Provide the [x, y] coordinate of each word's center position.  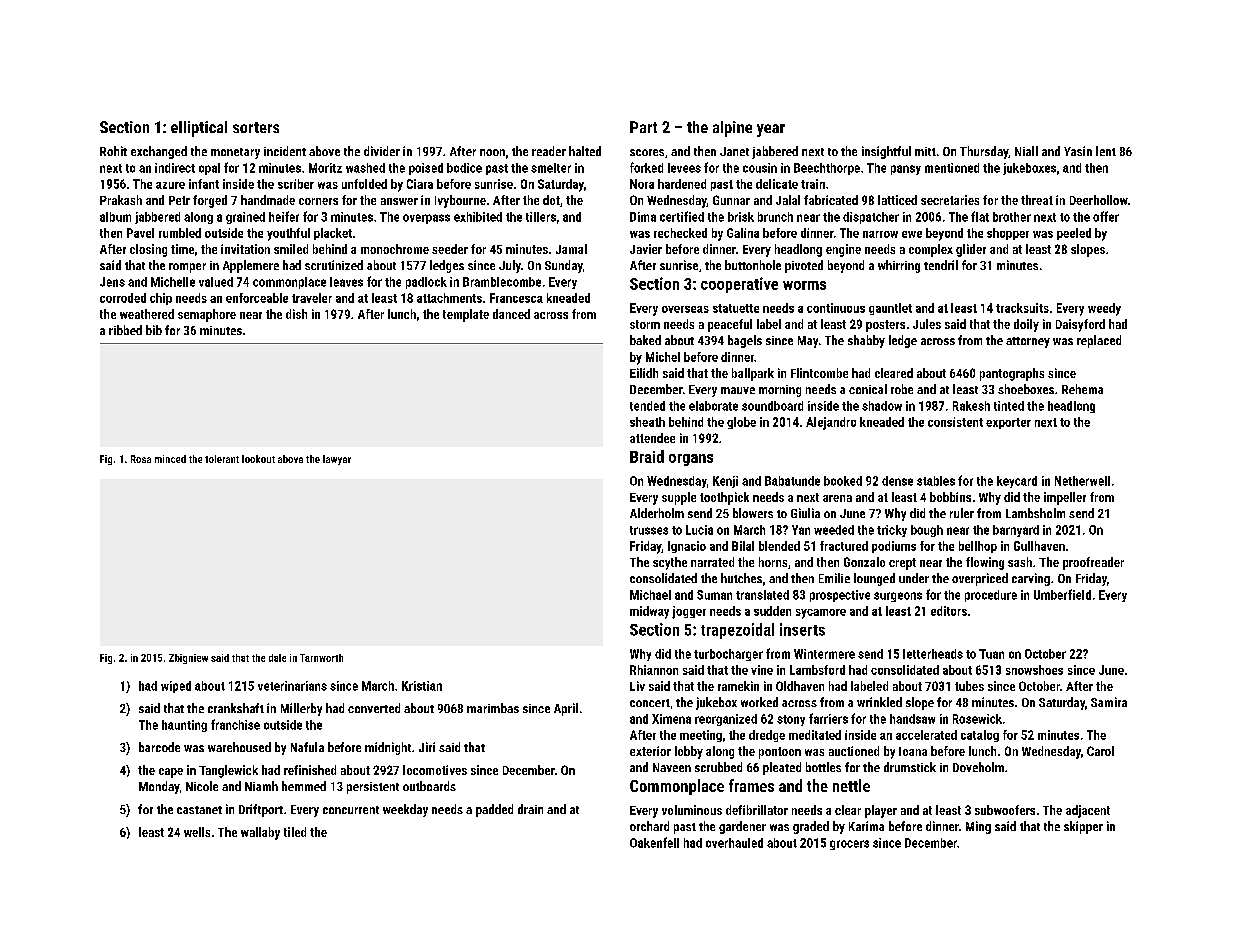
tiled [295, 832]
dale [277, 658]
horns [773, 562]
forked [646, 167]
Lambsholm [1035, 513]
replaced [1099, 341]
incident [285, 151]
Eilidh [644, 373]
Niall [1026, 151]
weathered [147, 314]
